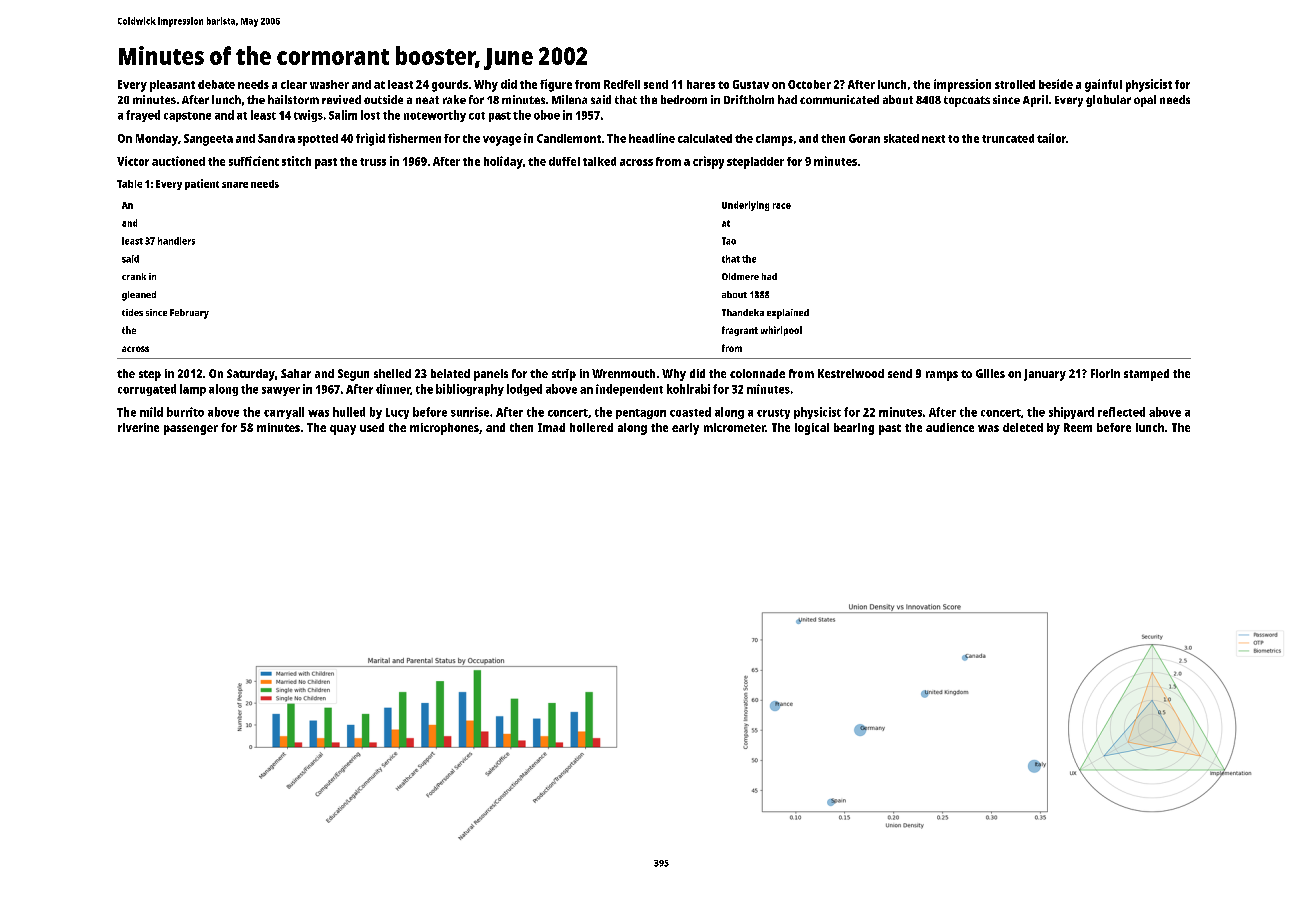 The height and width of the document is (924, 1308). I want to click on Tao, so click(729, 241).
